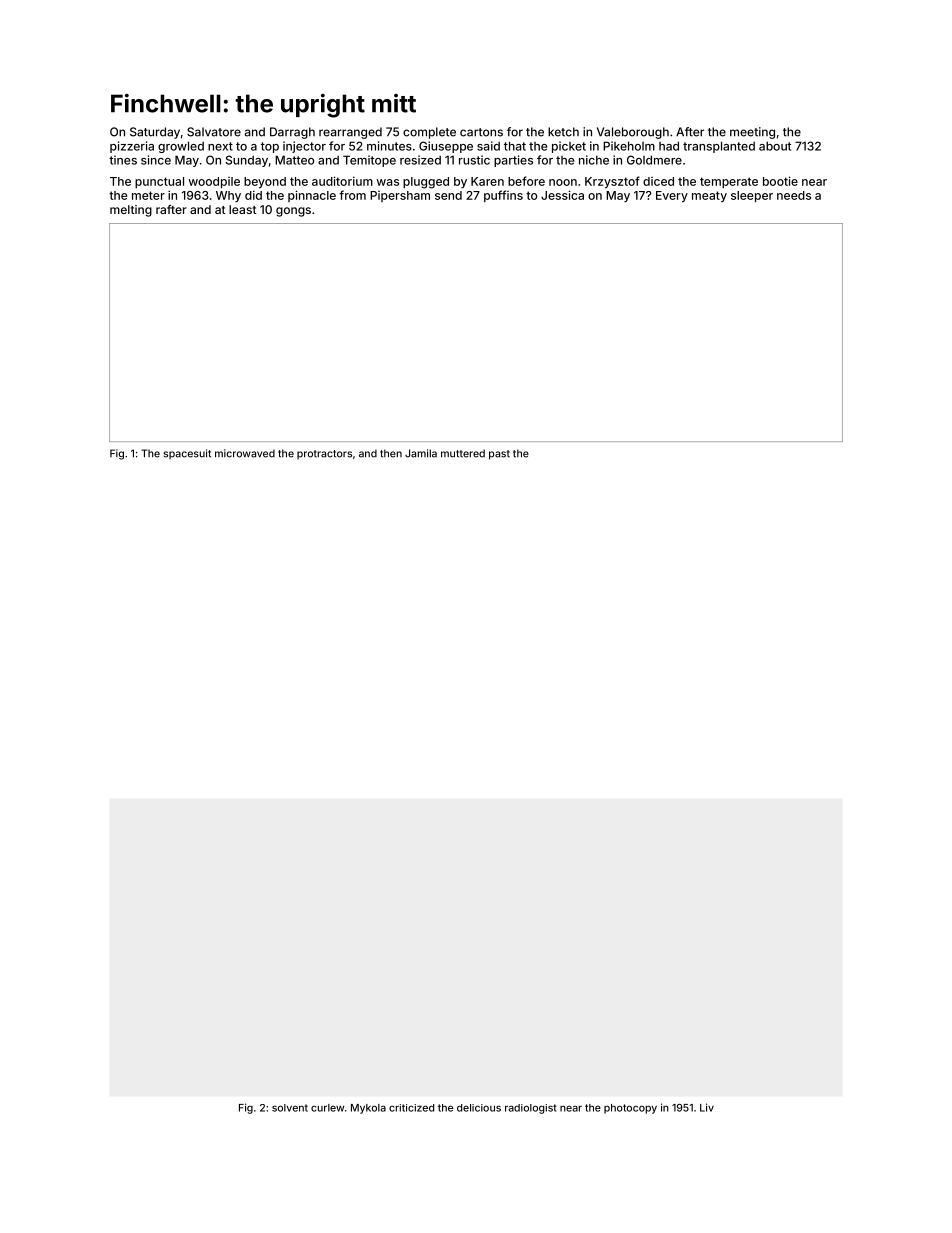 This screenshot has height=1233, width=952. I want to click on about, so click(775, 146).
